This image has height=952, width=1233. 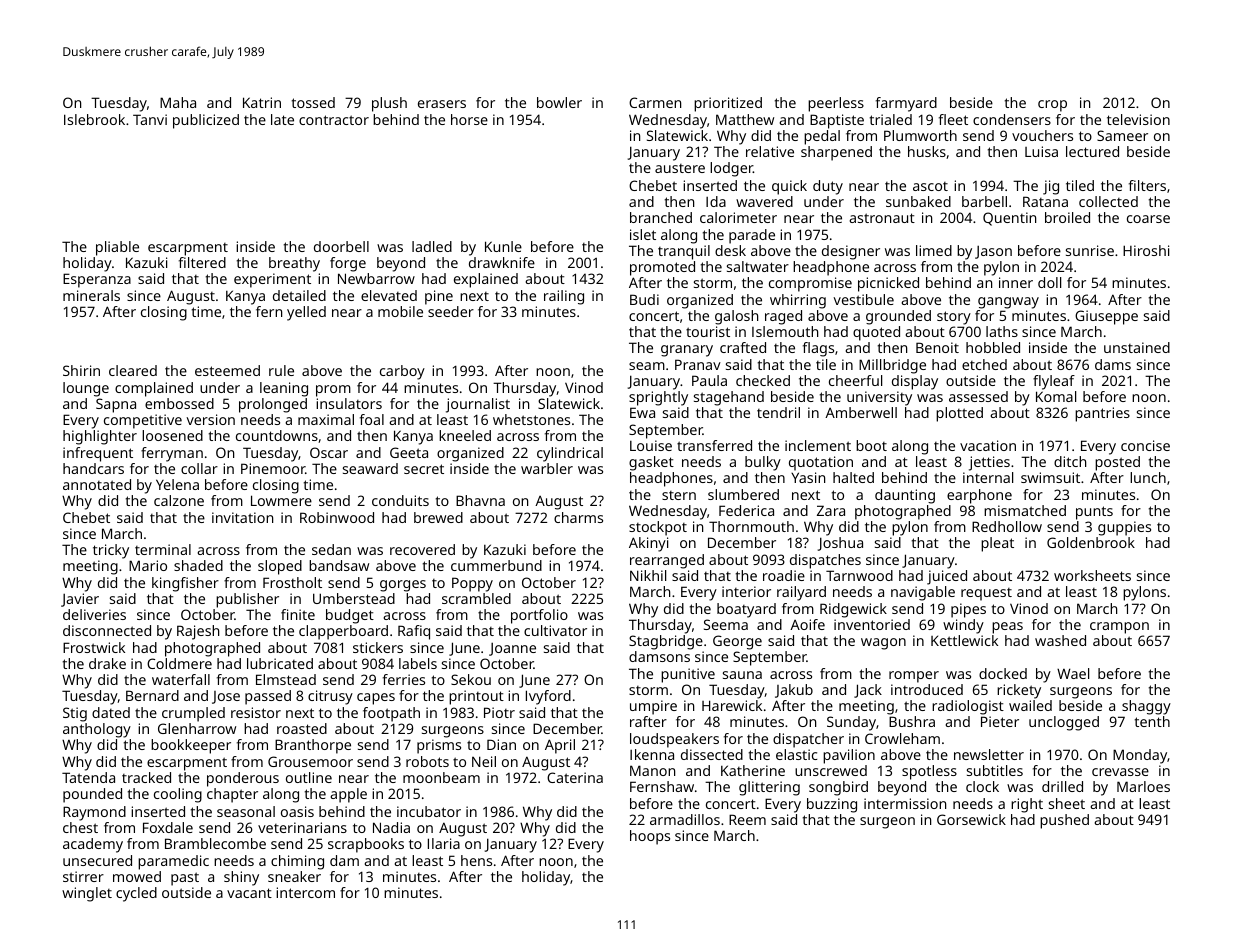 I want to click on Harewick, so click(x=732, y=705).
